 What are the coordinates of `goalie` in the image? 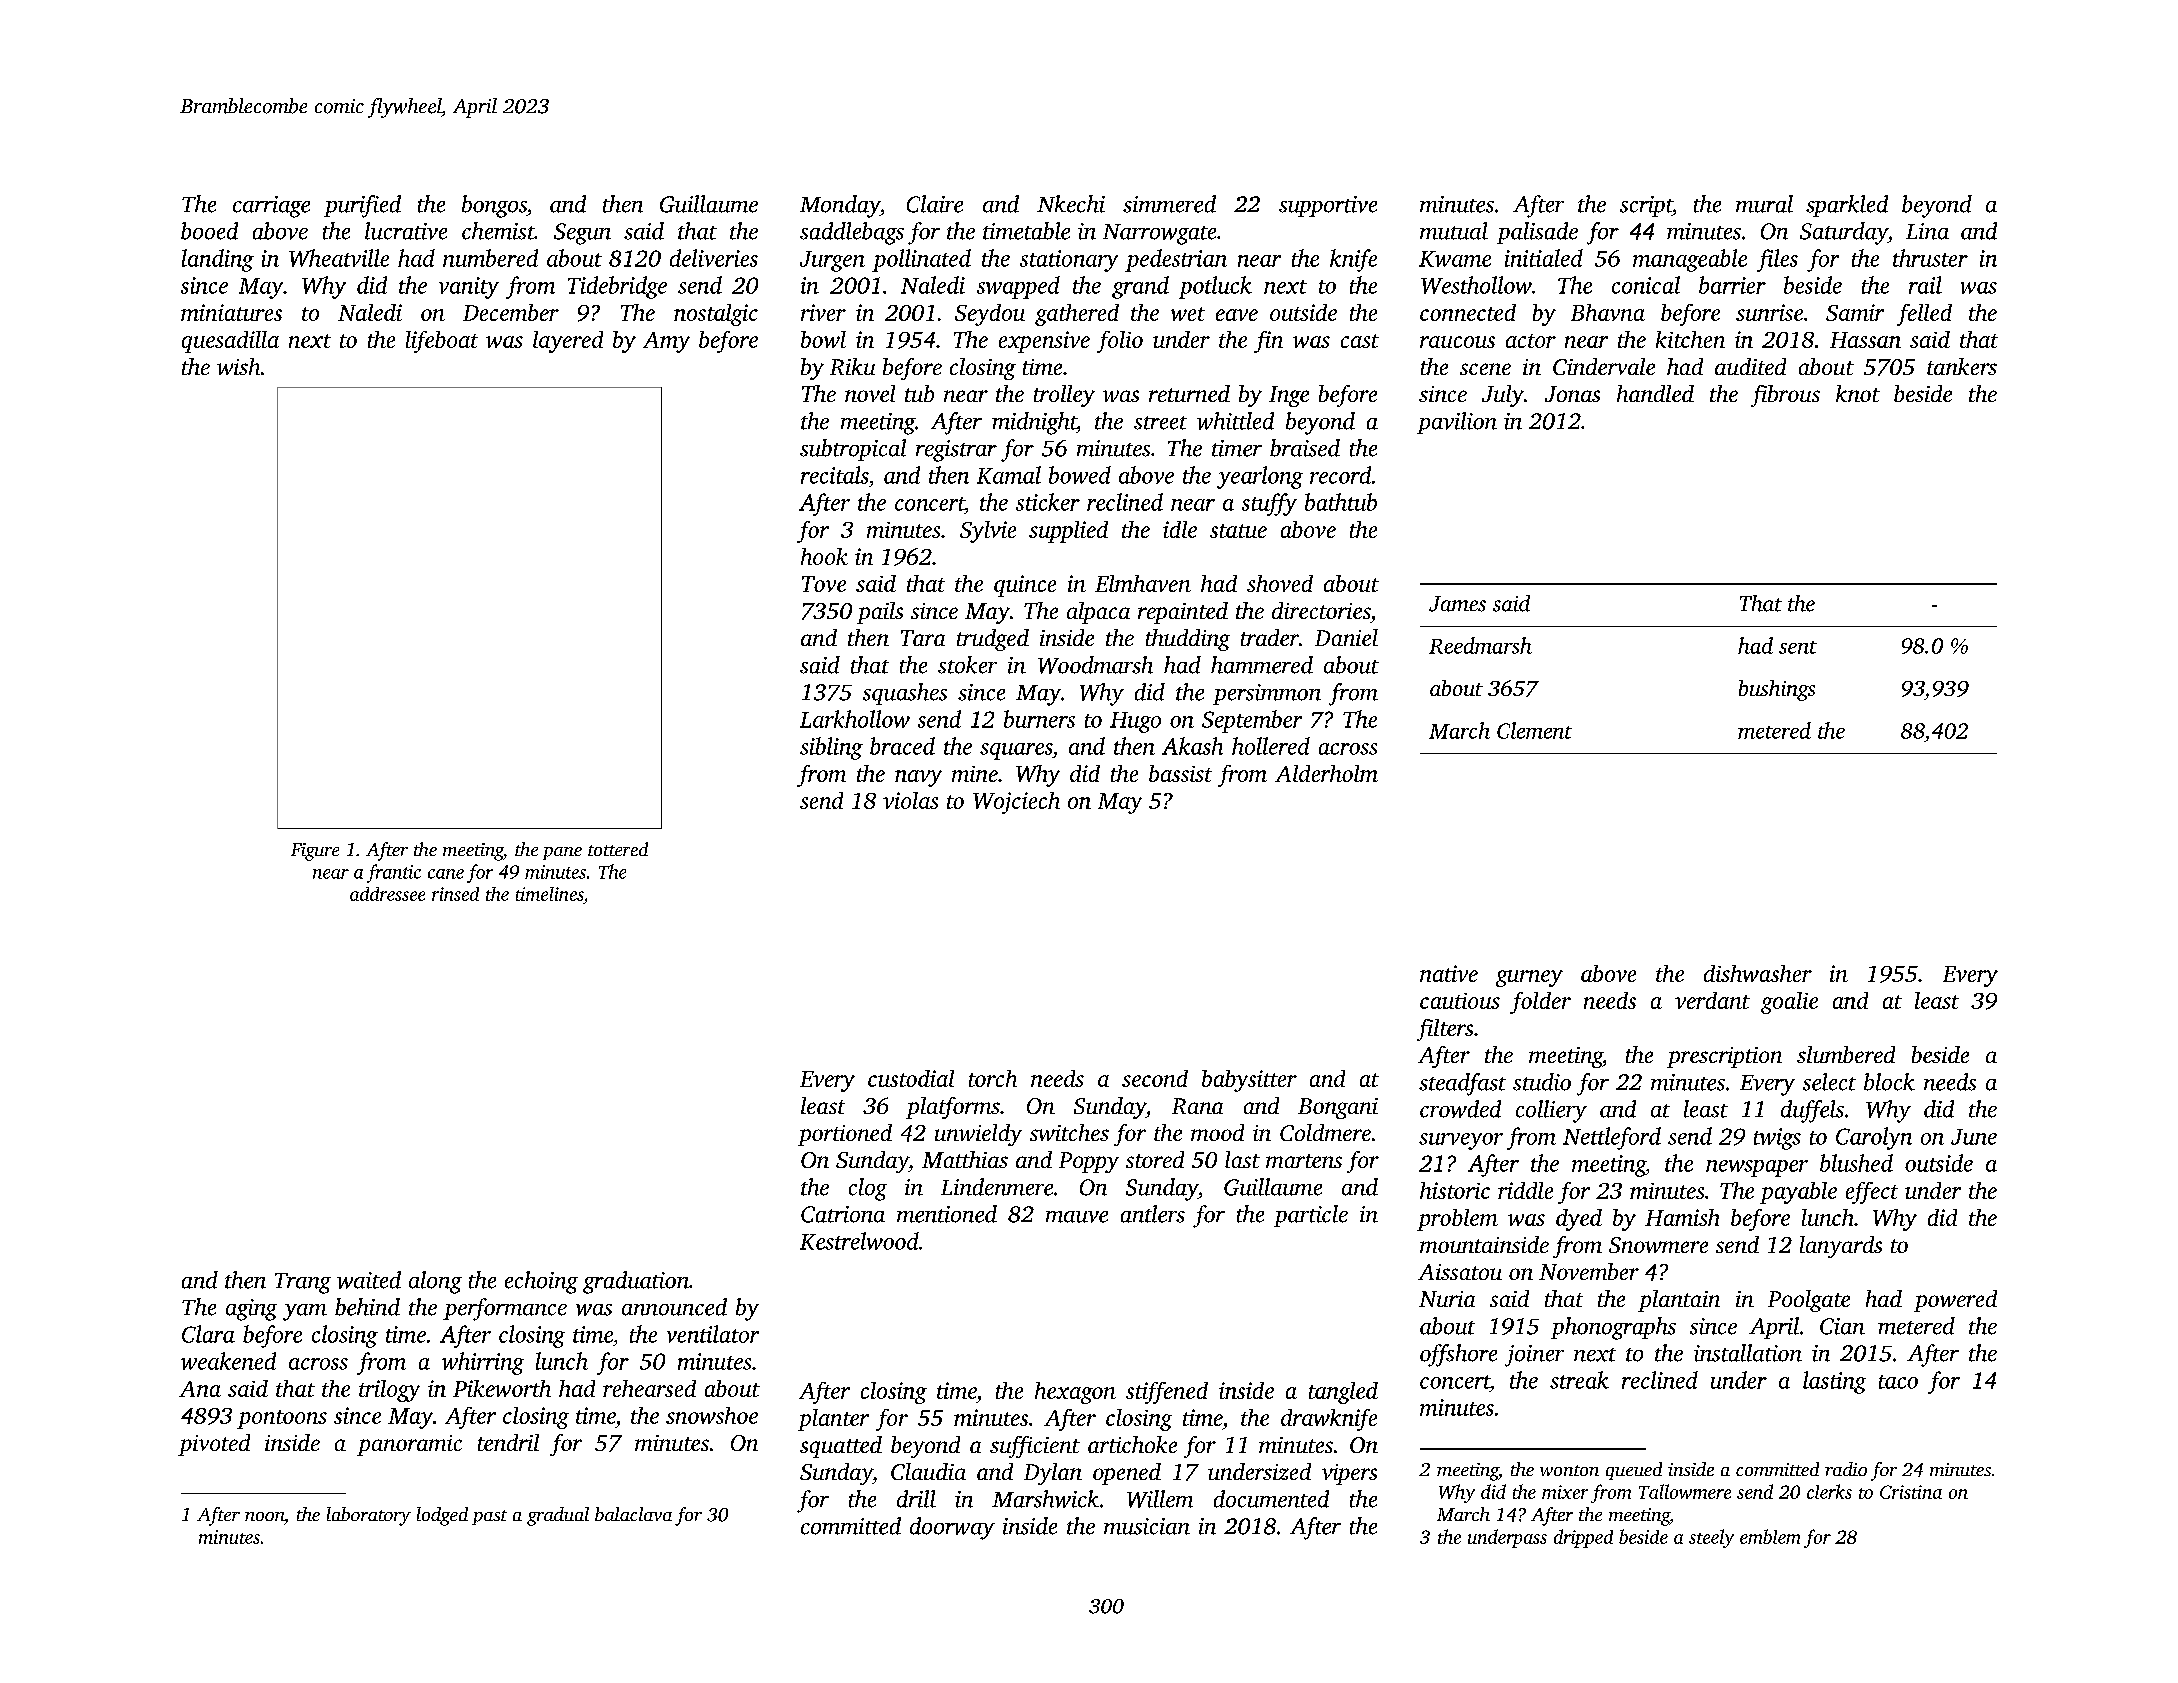 It's located at (1789, 1003).
